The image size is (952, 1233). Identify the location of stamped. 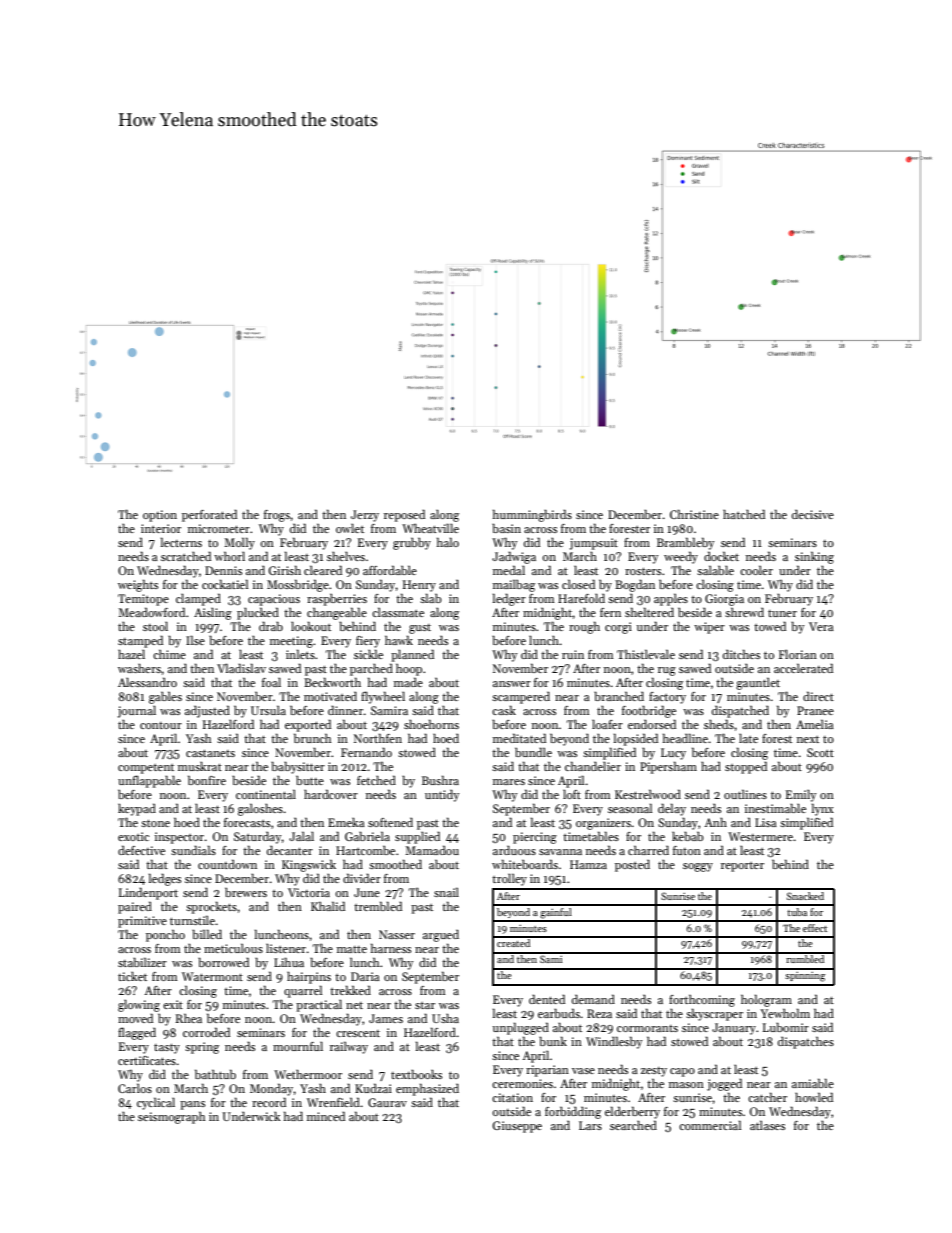
(140, 641).
